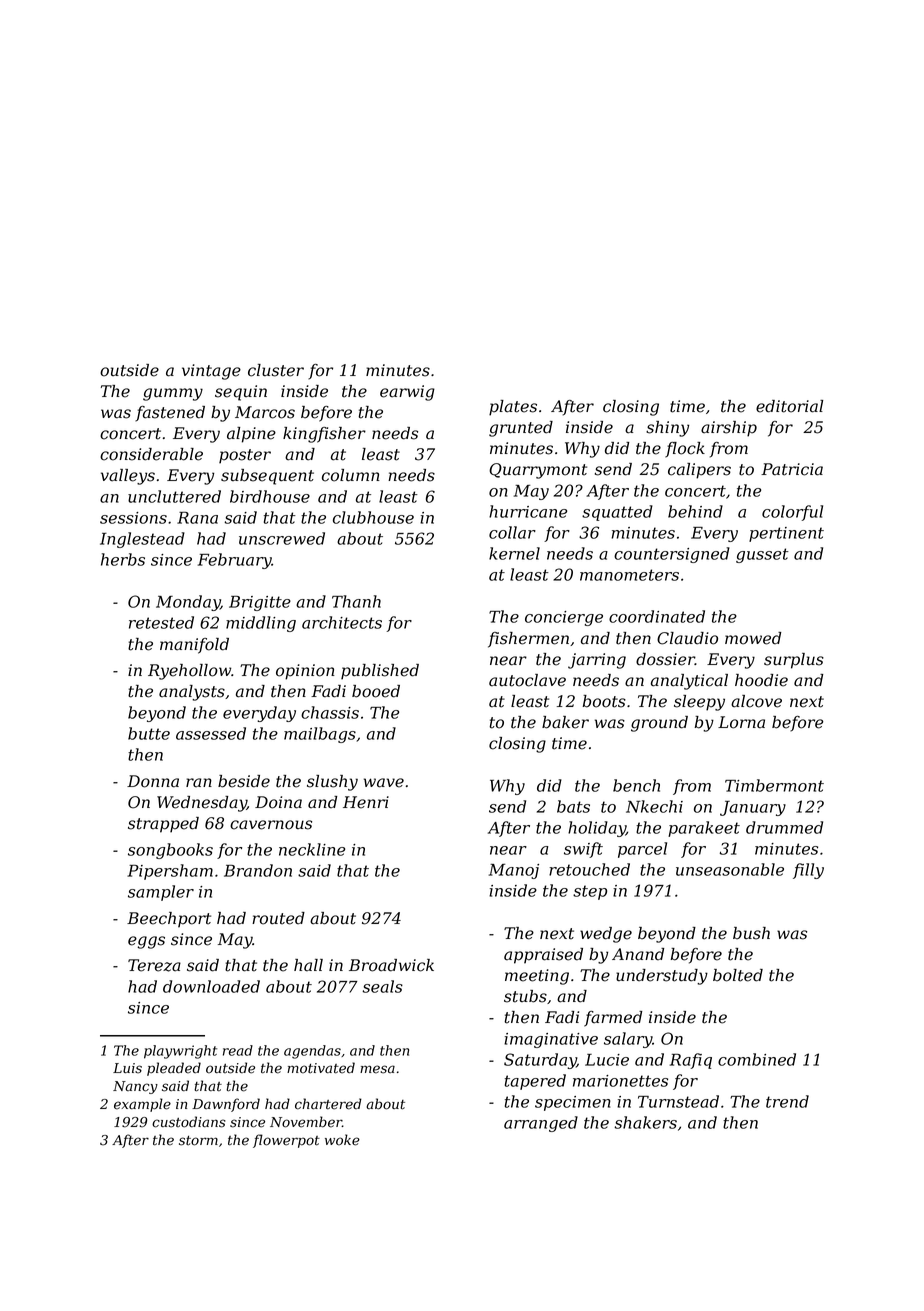 The width and height of the document is (924, 1311). What do you see at coordinates (391, 965) in the document?
I see `Broadwick` at bounding box center [391, 965].
